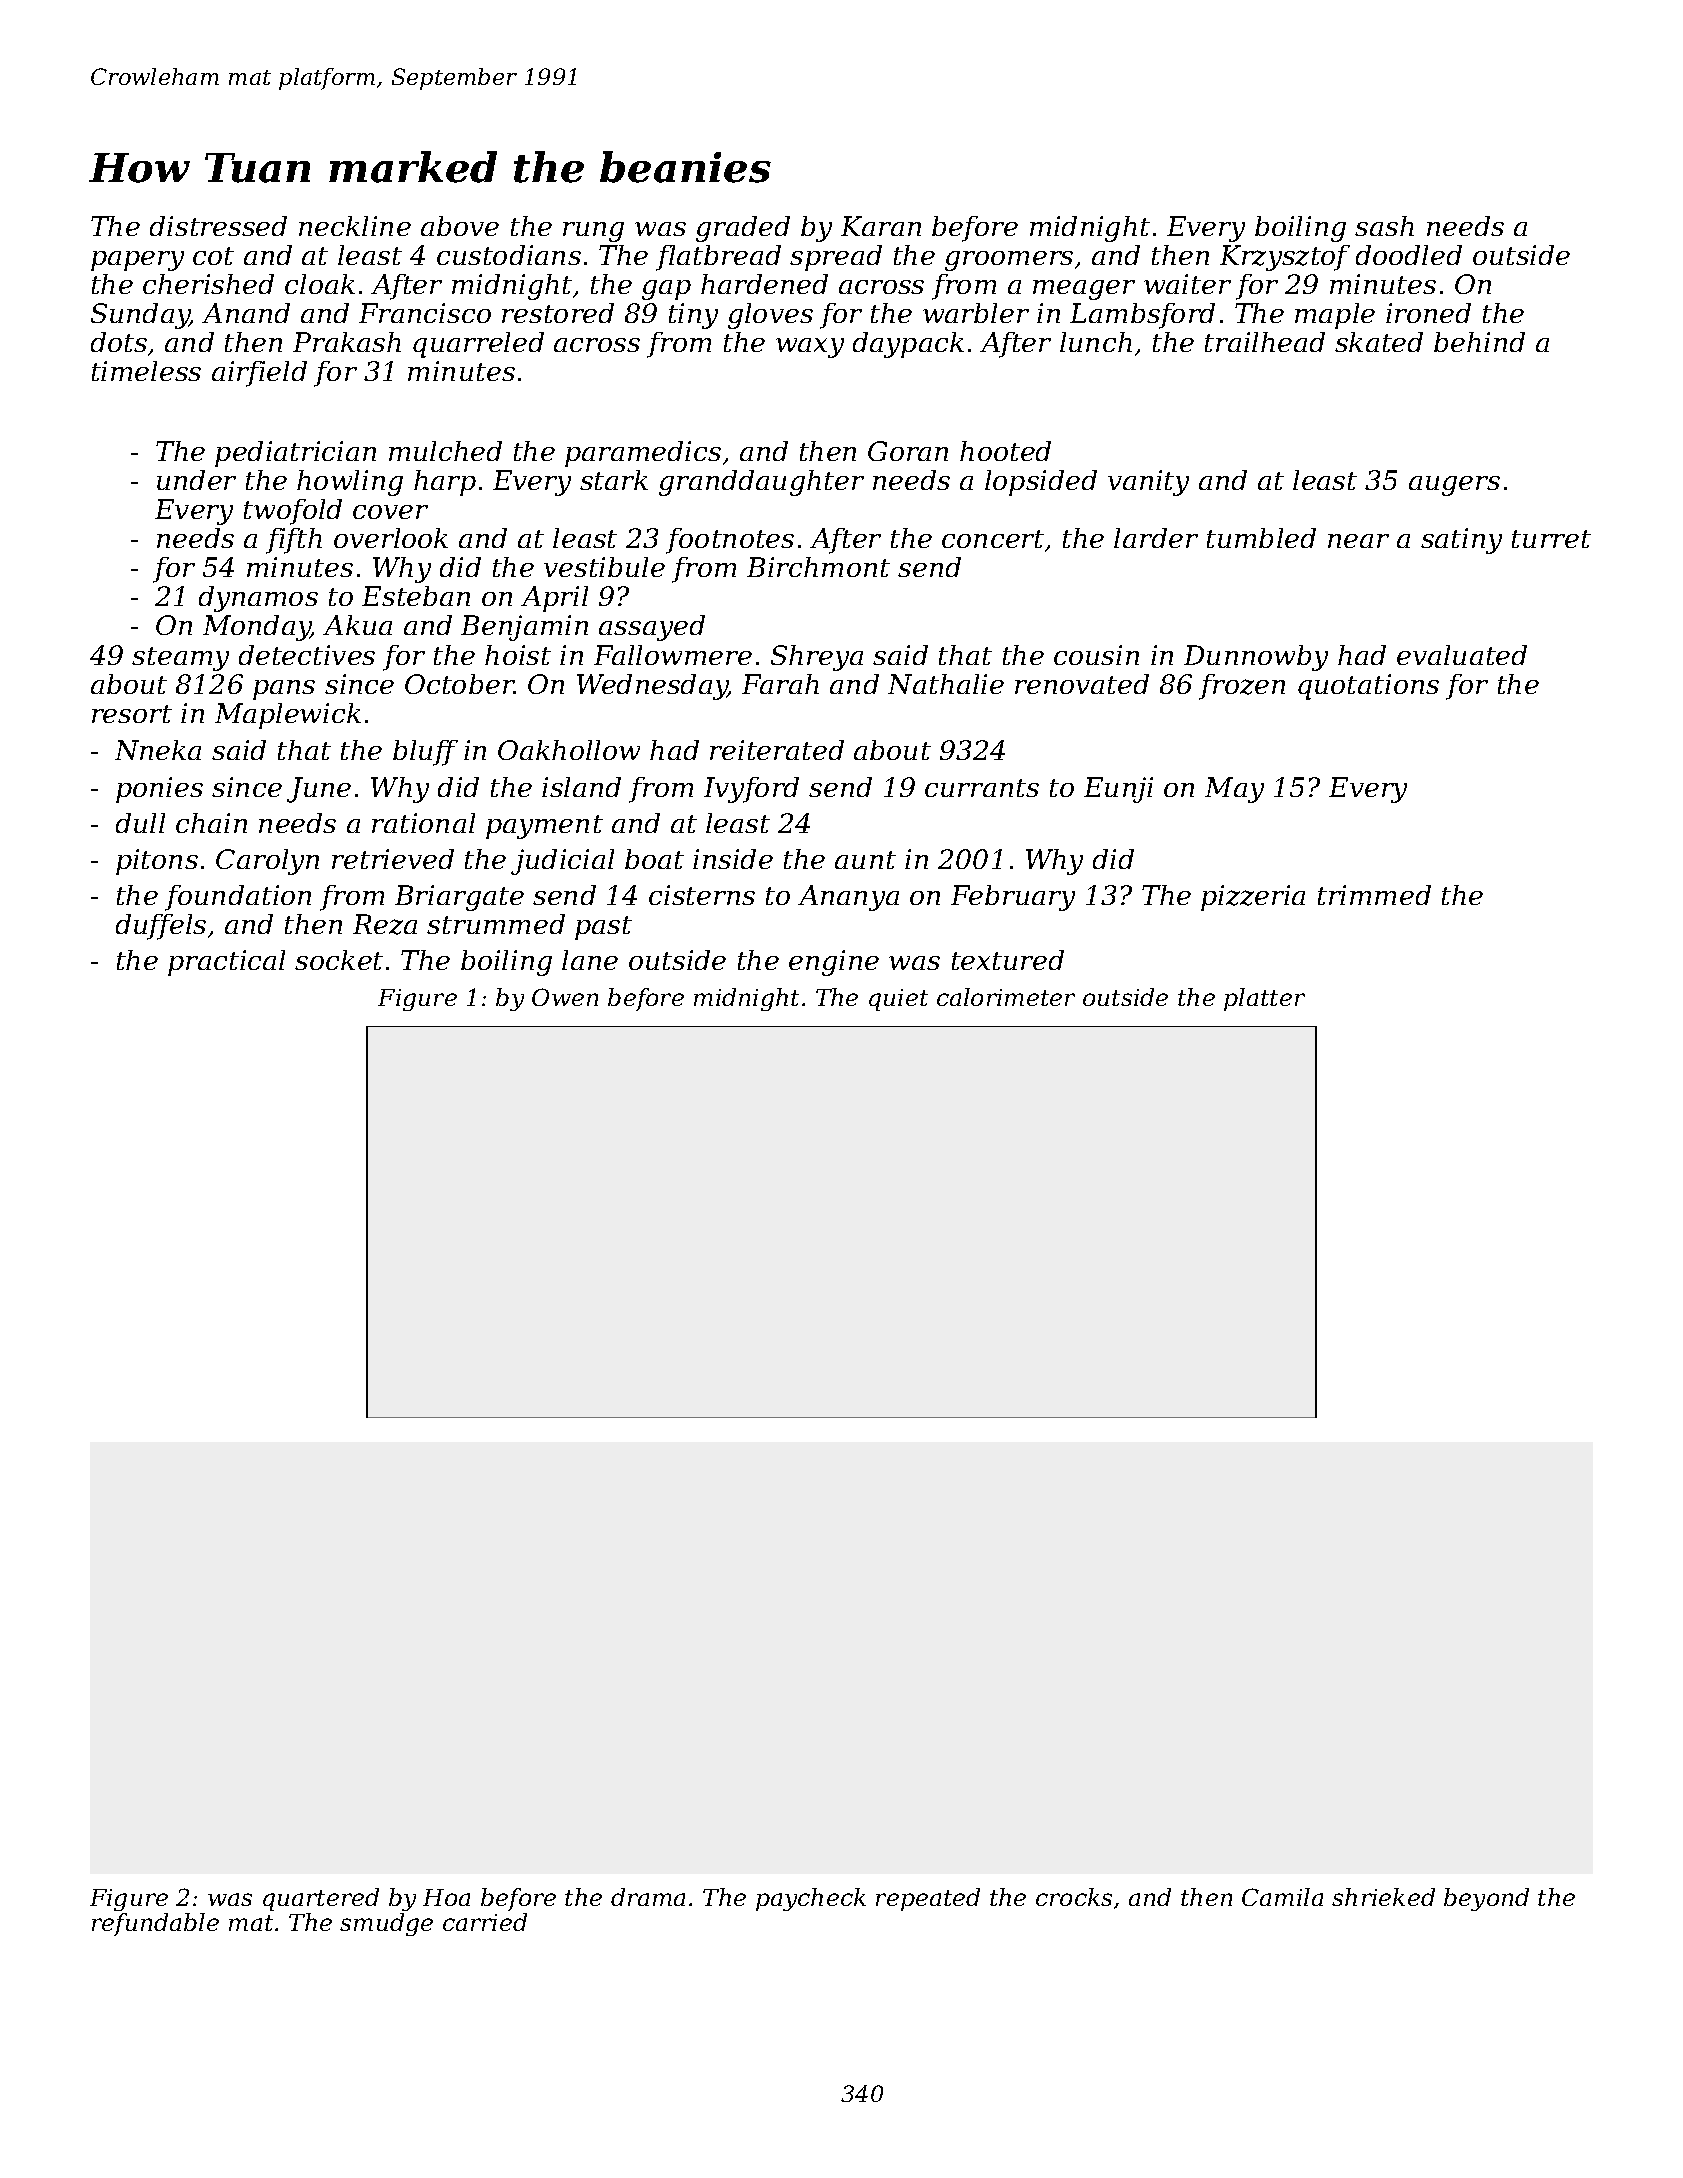 Image resolution: width=1683 pixels, height=2178 pixels. What do you see at coordinates (226, 963) in the screenshot?
I see `practical` at bounding box center [226, 963].
